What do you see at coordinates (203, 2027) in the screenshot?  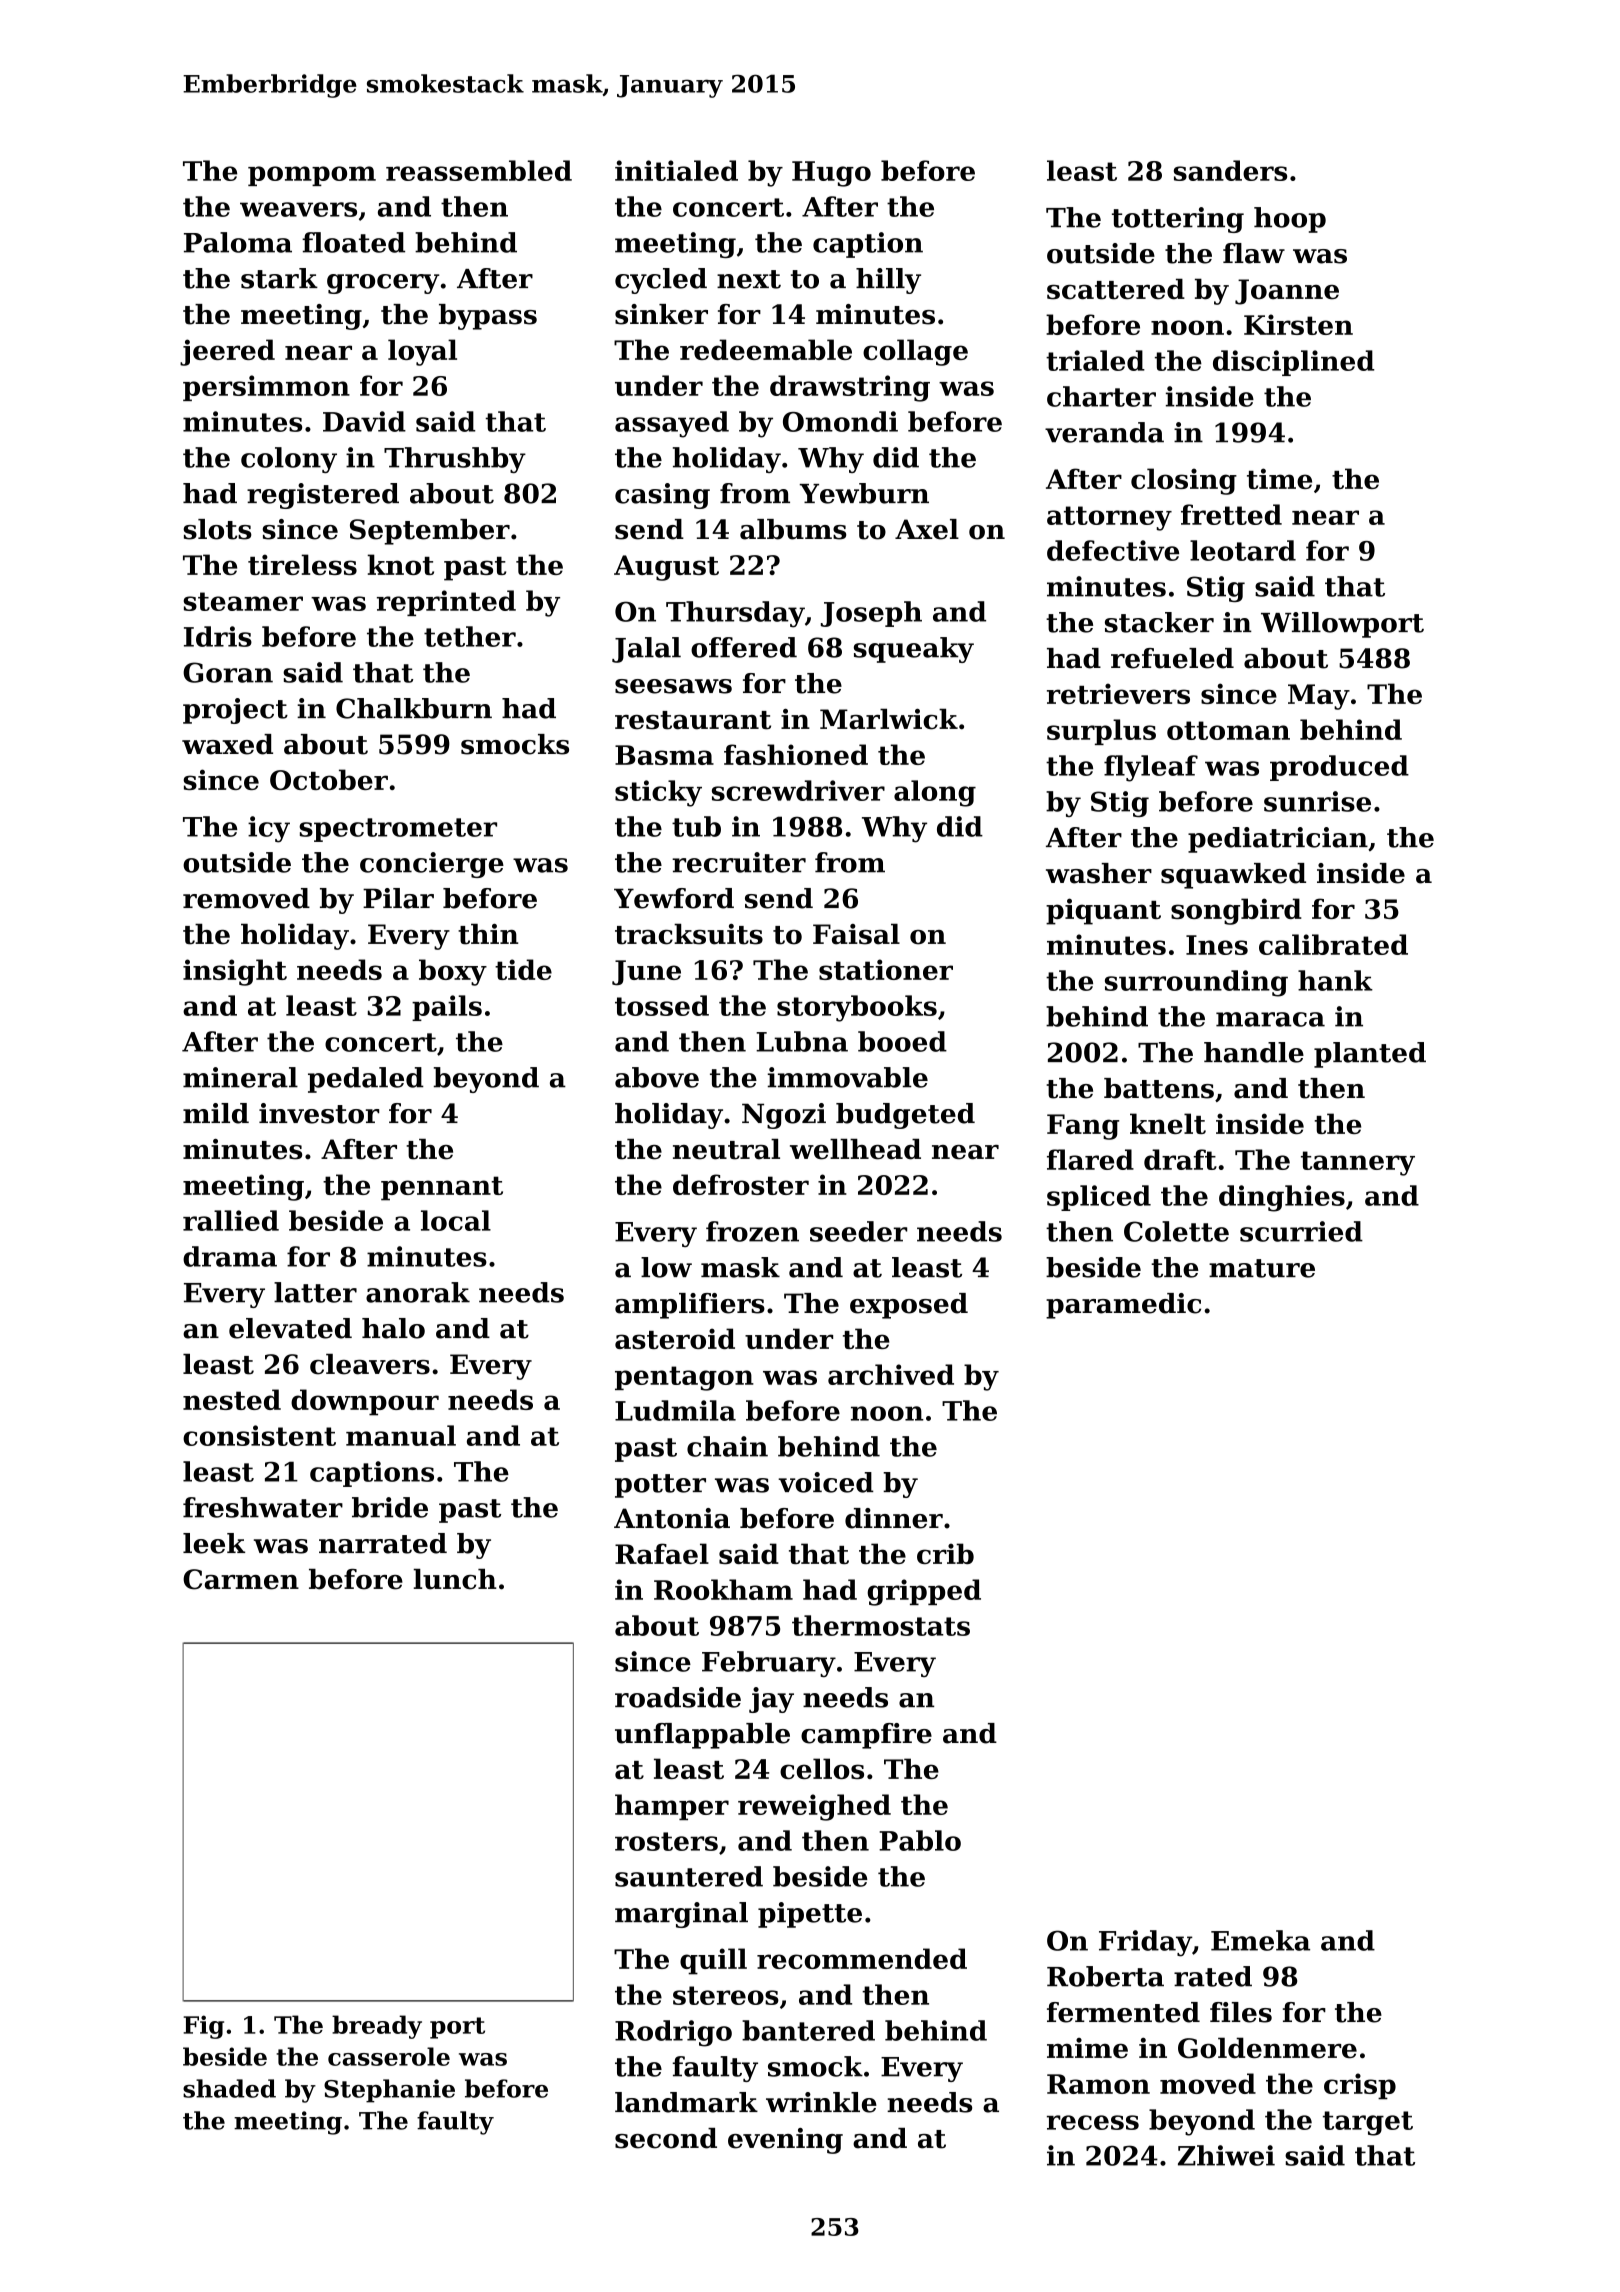 I see `Fig` at bounding box center [203, 2027].
